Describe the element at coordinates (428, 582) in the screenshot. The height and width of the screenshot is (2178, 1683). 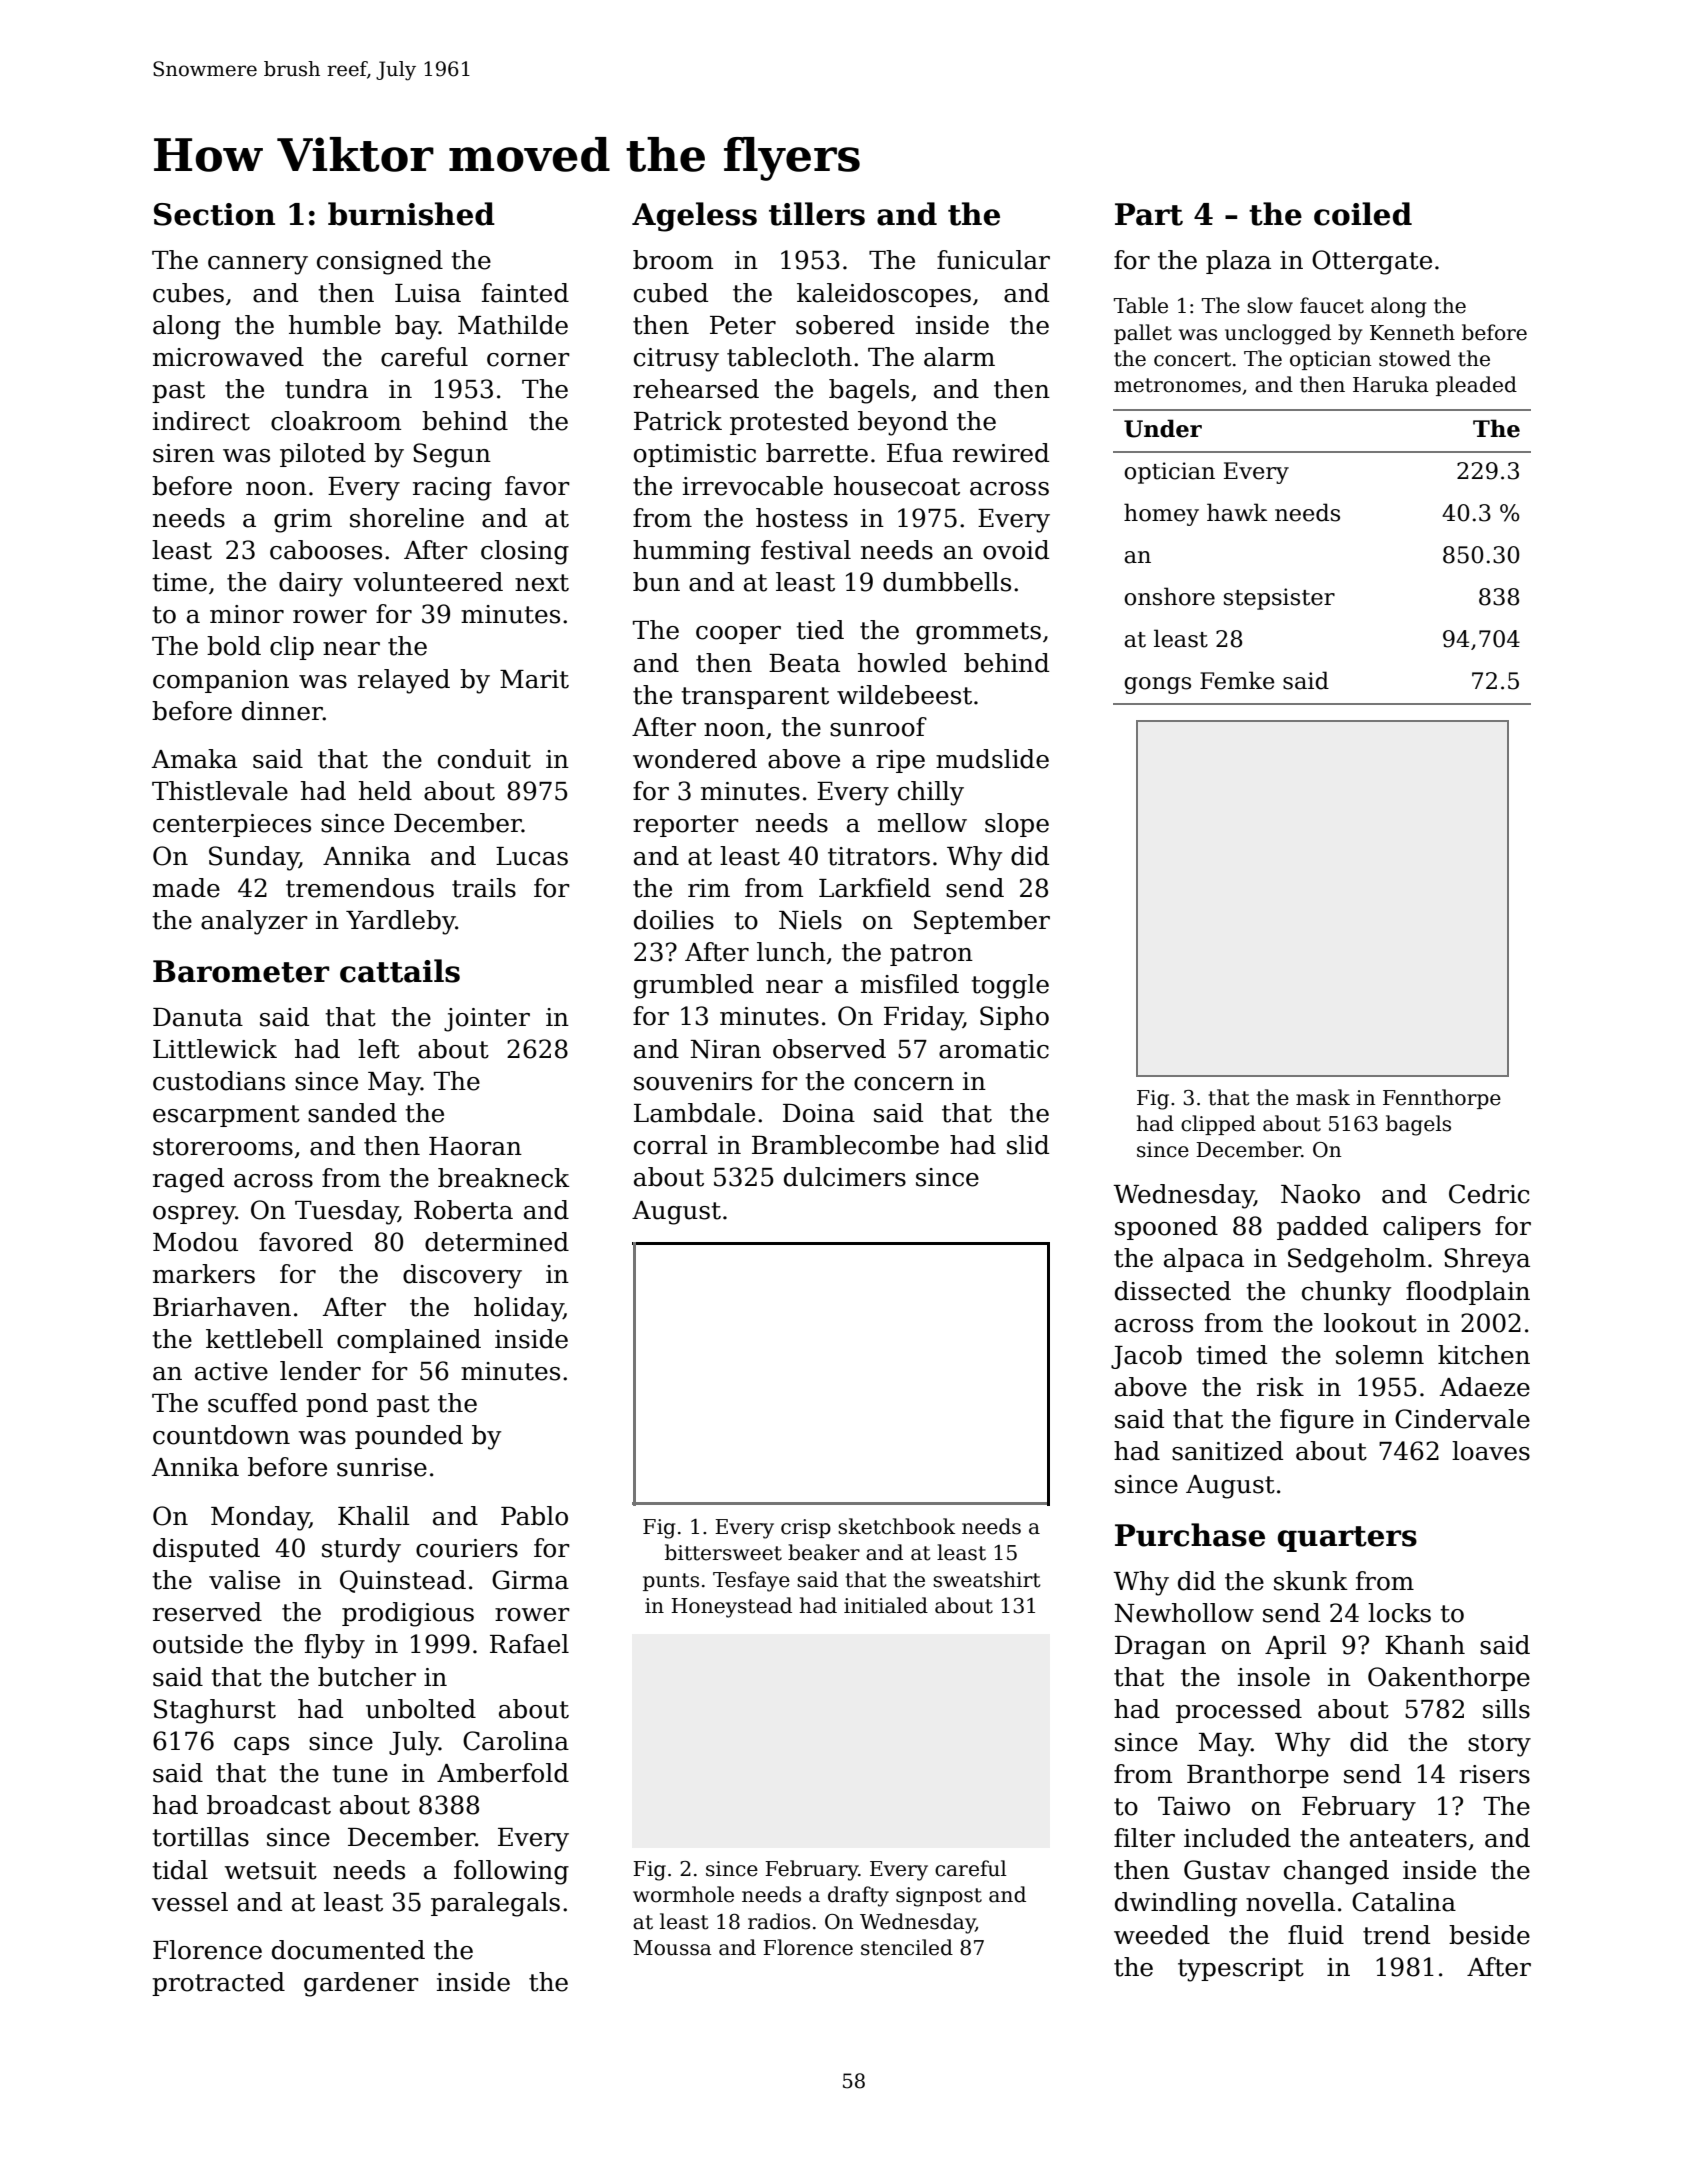
I see `volunteered` at that location.
